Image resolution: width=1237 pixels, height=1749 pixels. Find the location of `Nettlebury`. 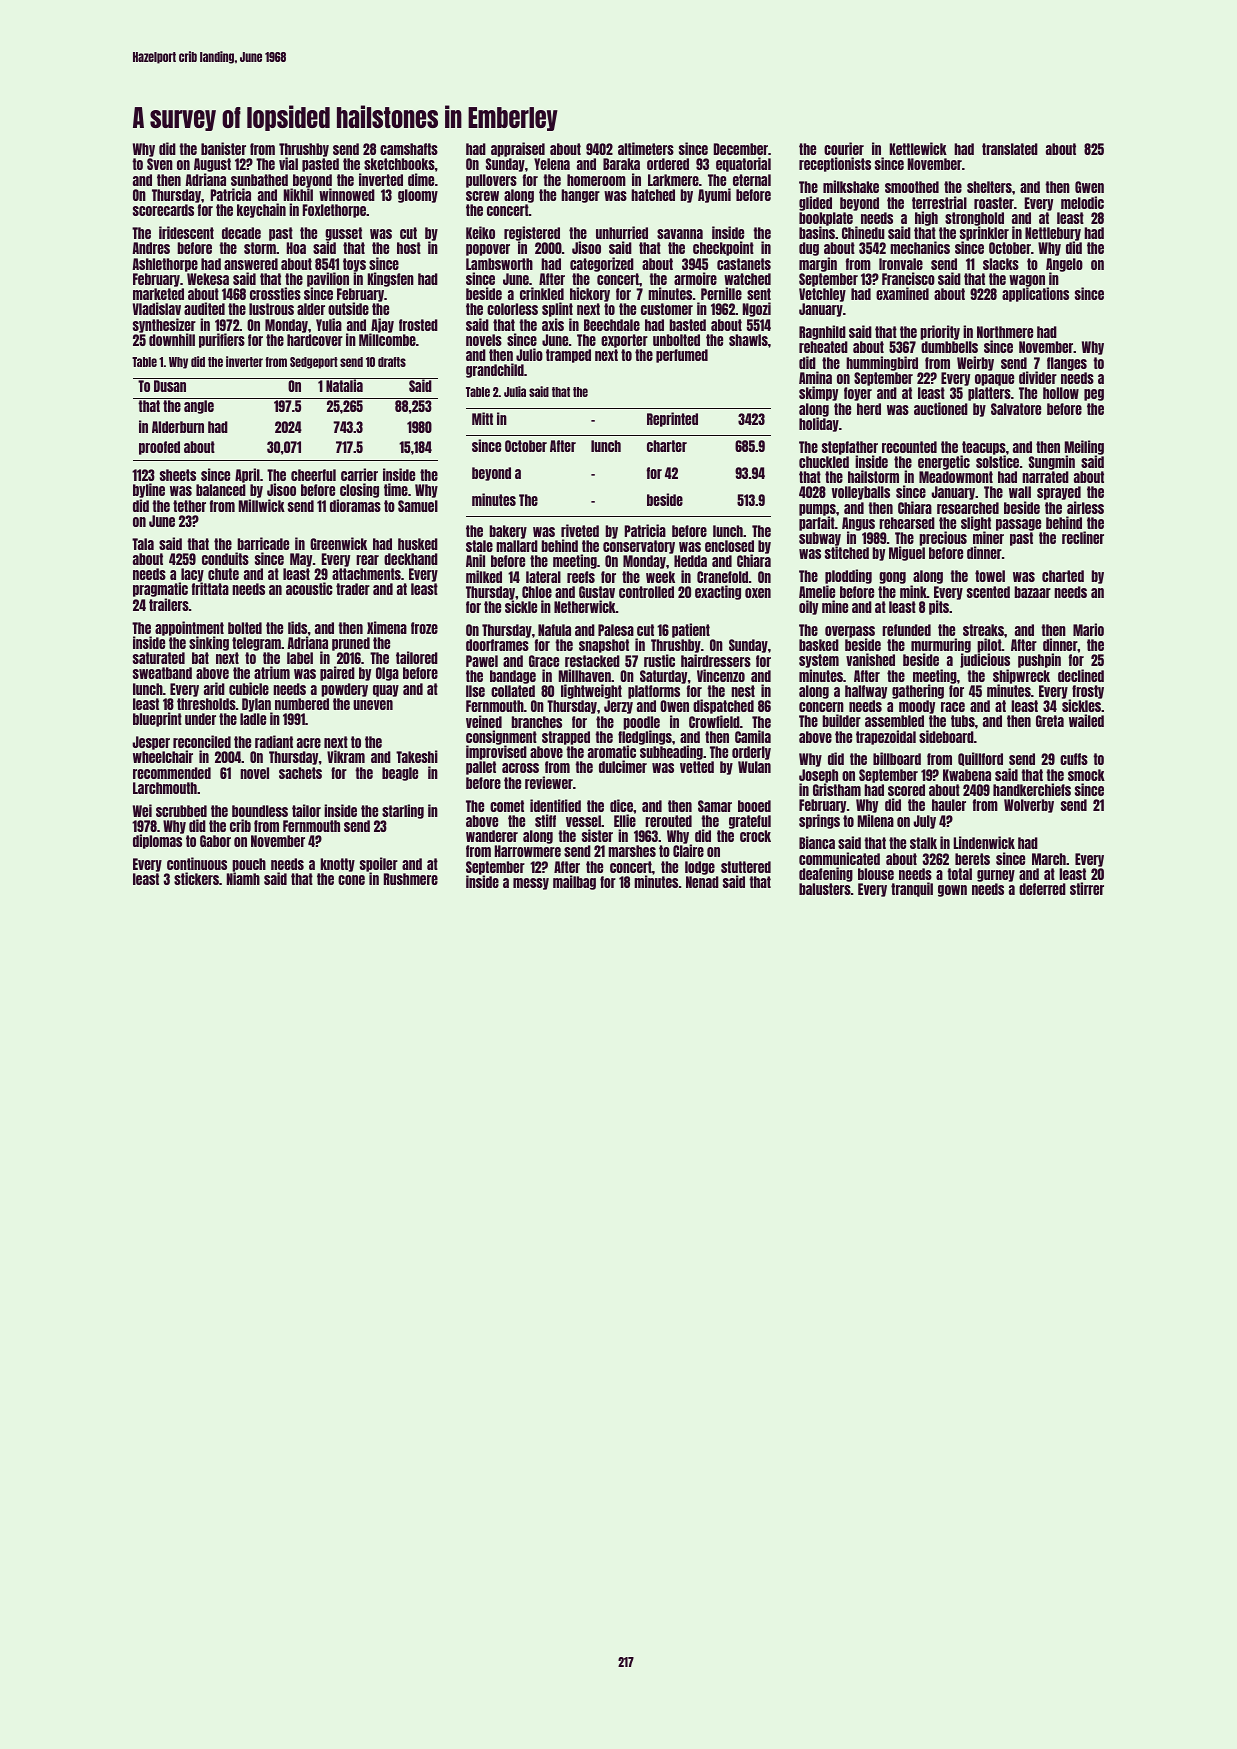

Nettlebury is located at coordinates (1053, 234).
